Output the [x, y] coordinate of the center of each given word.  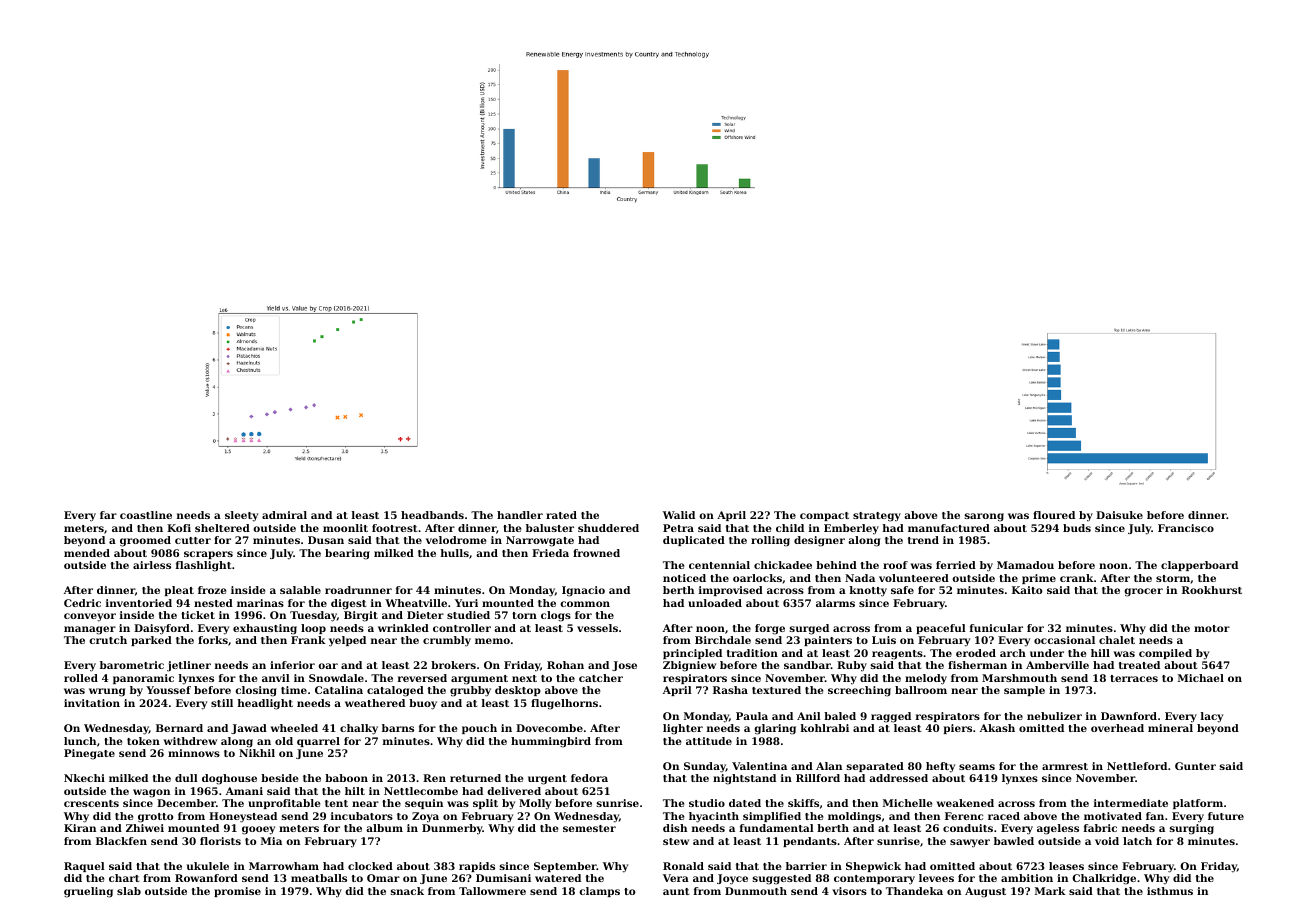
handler [520, 515]
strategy [877, 517]
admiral [284, 515]
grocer [1143, 592]
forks [213, 640]
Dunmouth [756, 891]
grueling [88, 892]
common [585, 604]
